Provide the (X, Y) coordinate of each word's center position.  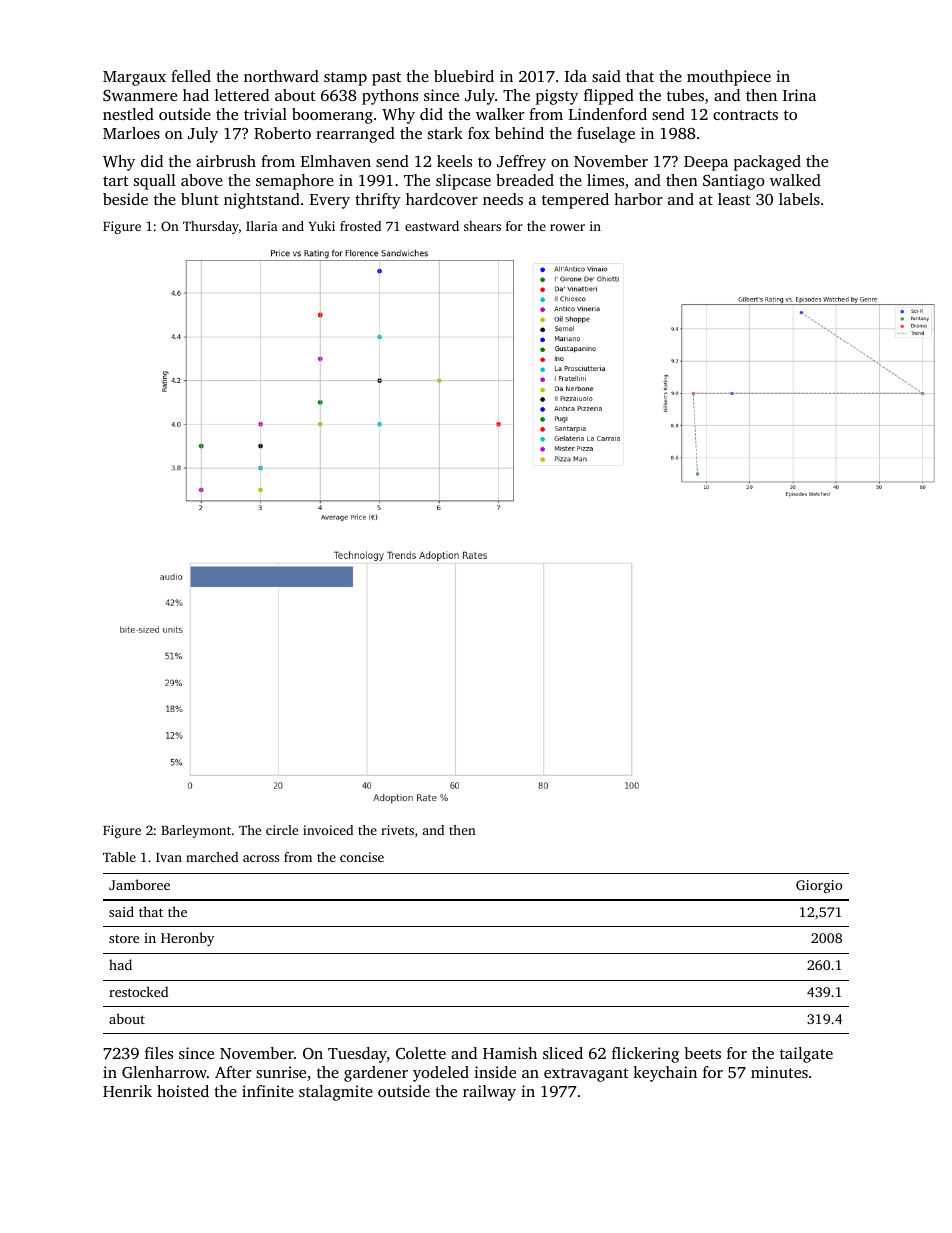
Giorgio (819, 886)
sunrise (281, 1072)
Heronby (187, 939)
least (734, 199)
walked (795, 180)
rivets (397, 830)
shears (482, 226)
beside (125, 199)
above (202, 180)
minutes (779, 1072)
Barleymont (196, 831)
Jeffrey (521, 163)
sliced (563, 1053)
